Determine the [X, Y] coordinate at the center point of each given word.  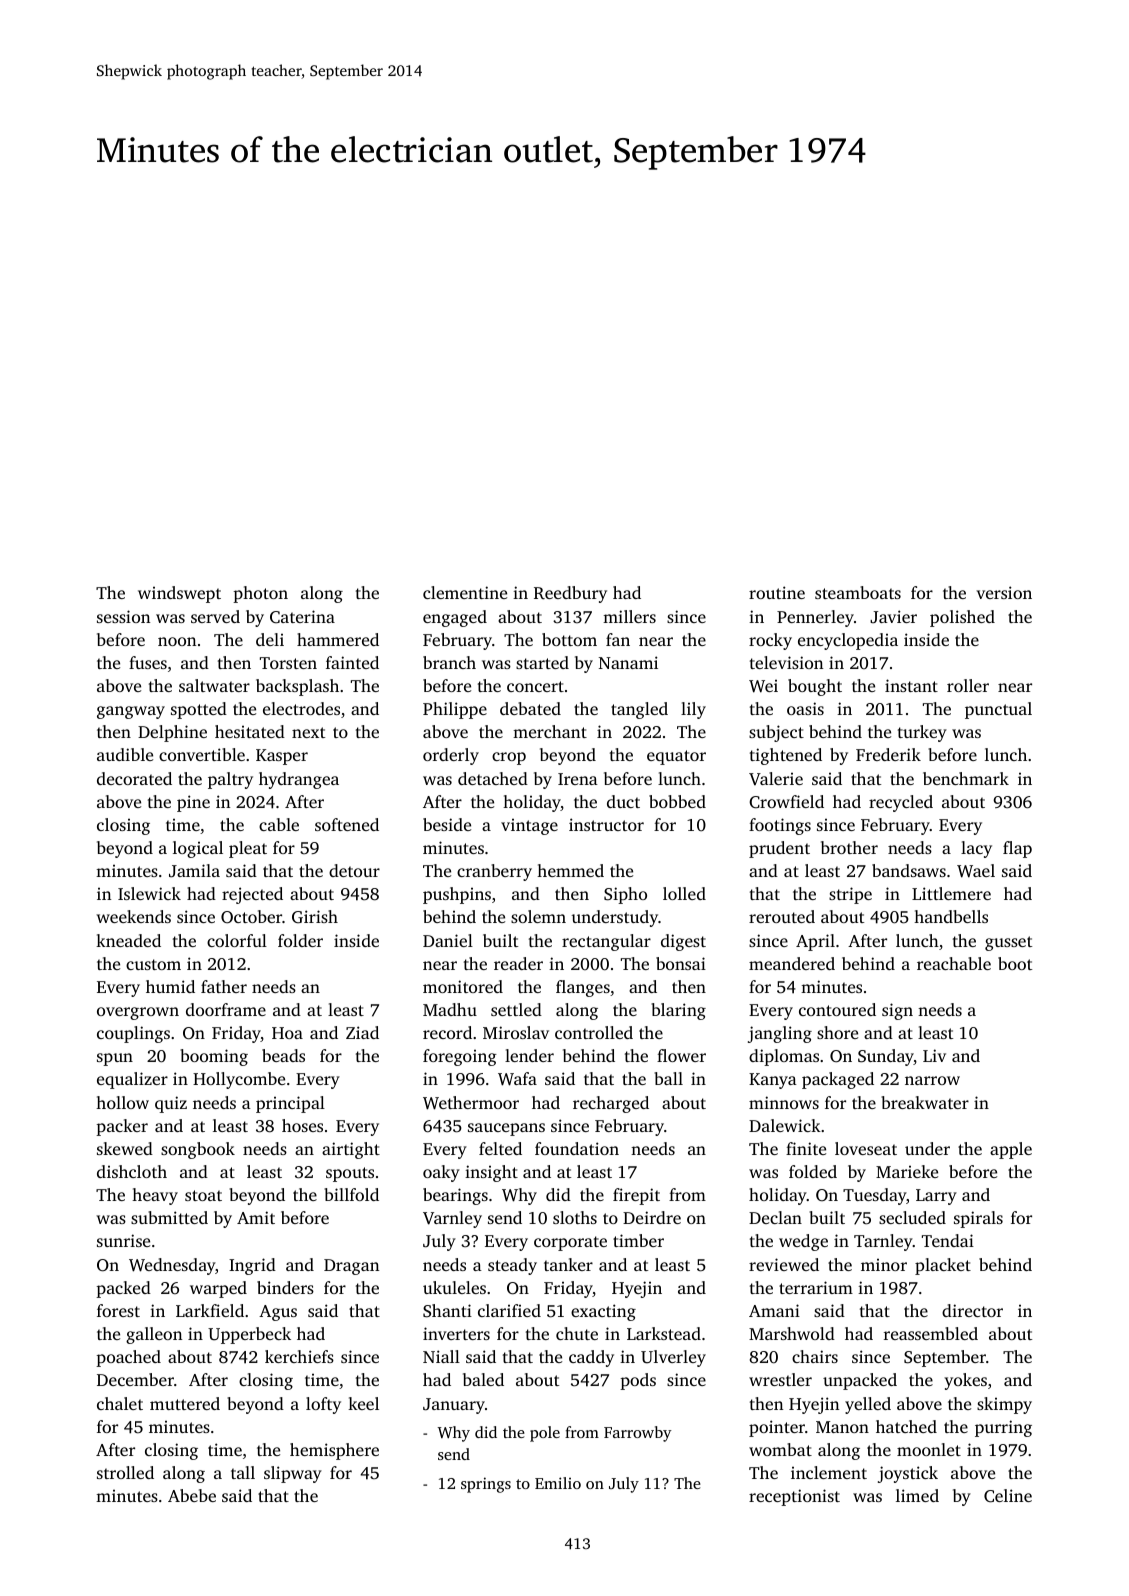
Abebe [192, 1495]
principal [290, 1104]
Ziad [362, 1032]
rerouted [782, 916]
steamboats [858, 592]
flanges [583, 988]
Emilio [558, 1483]
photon [260, 594]
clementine [465, 592]
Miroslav [516, 1032]
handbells [951, 916]
